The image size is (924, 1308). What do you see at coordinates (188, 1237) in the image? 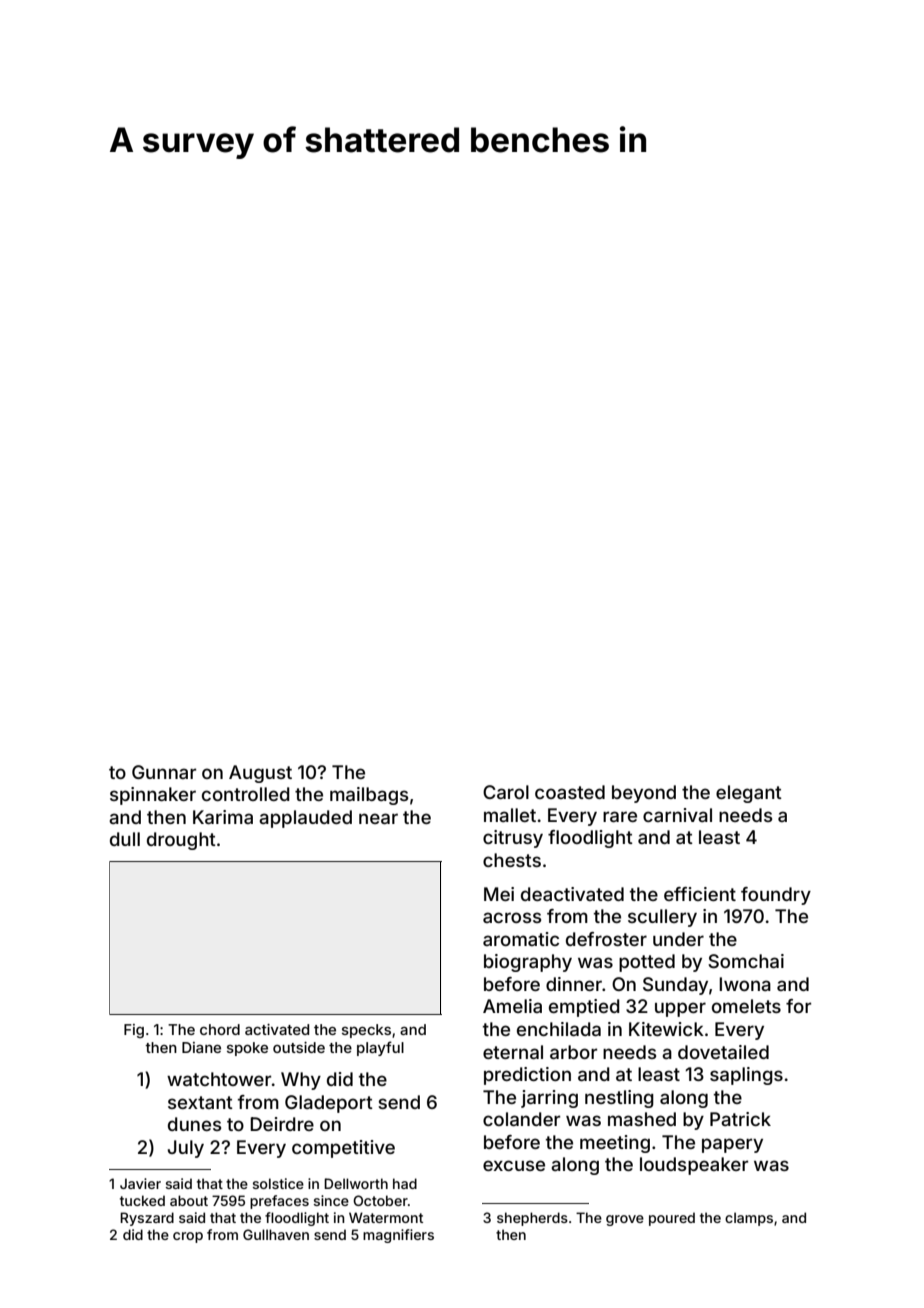
I see `crop` at bounding box center [188, 1237].
